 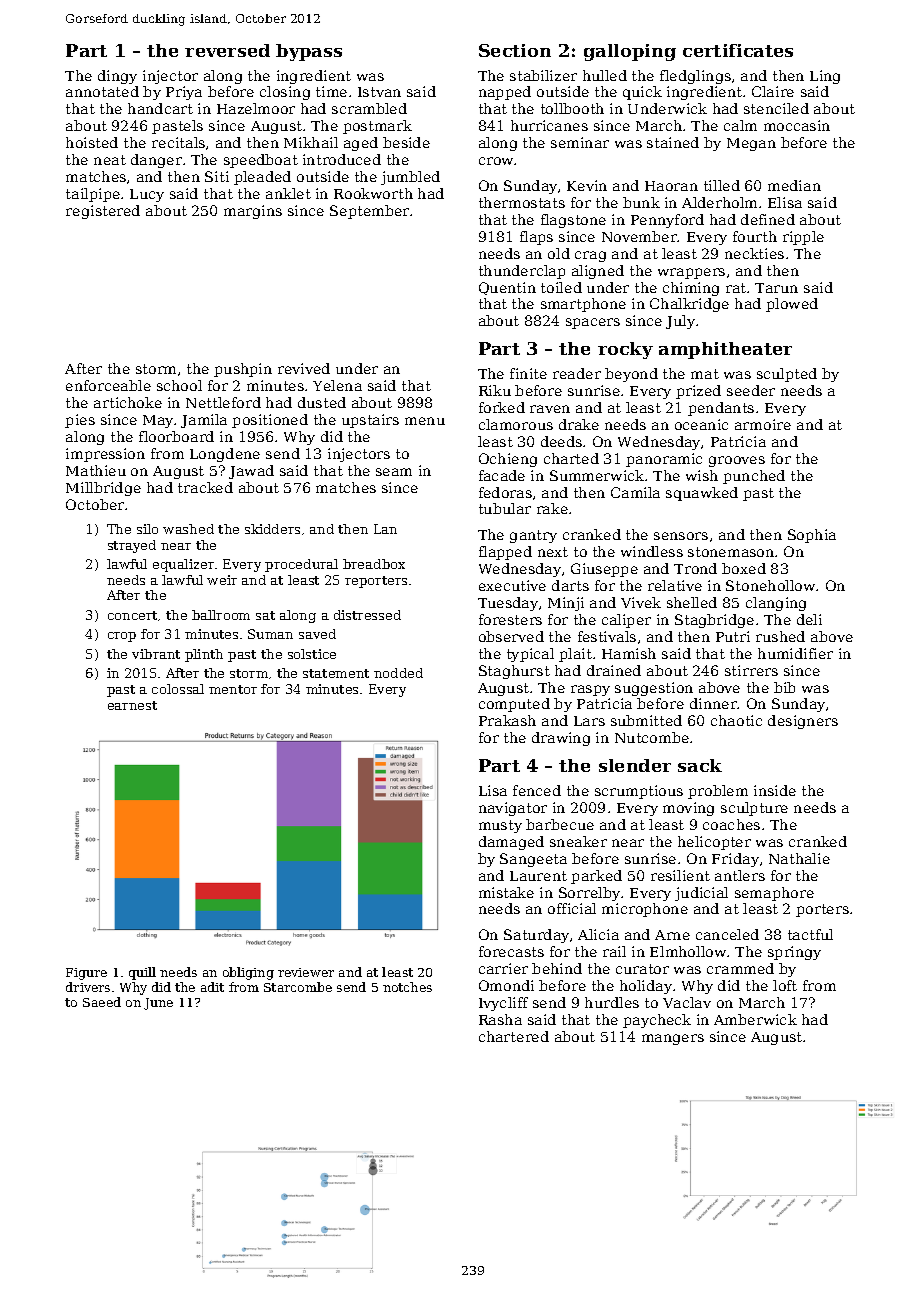 I want to click on mentor, so click(x=233, y=689).
